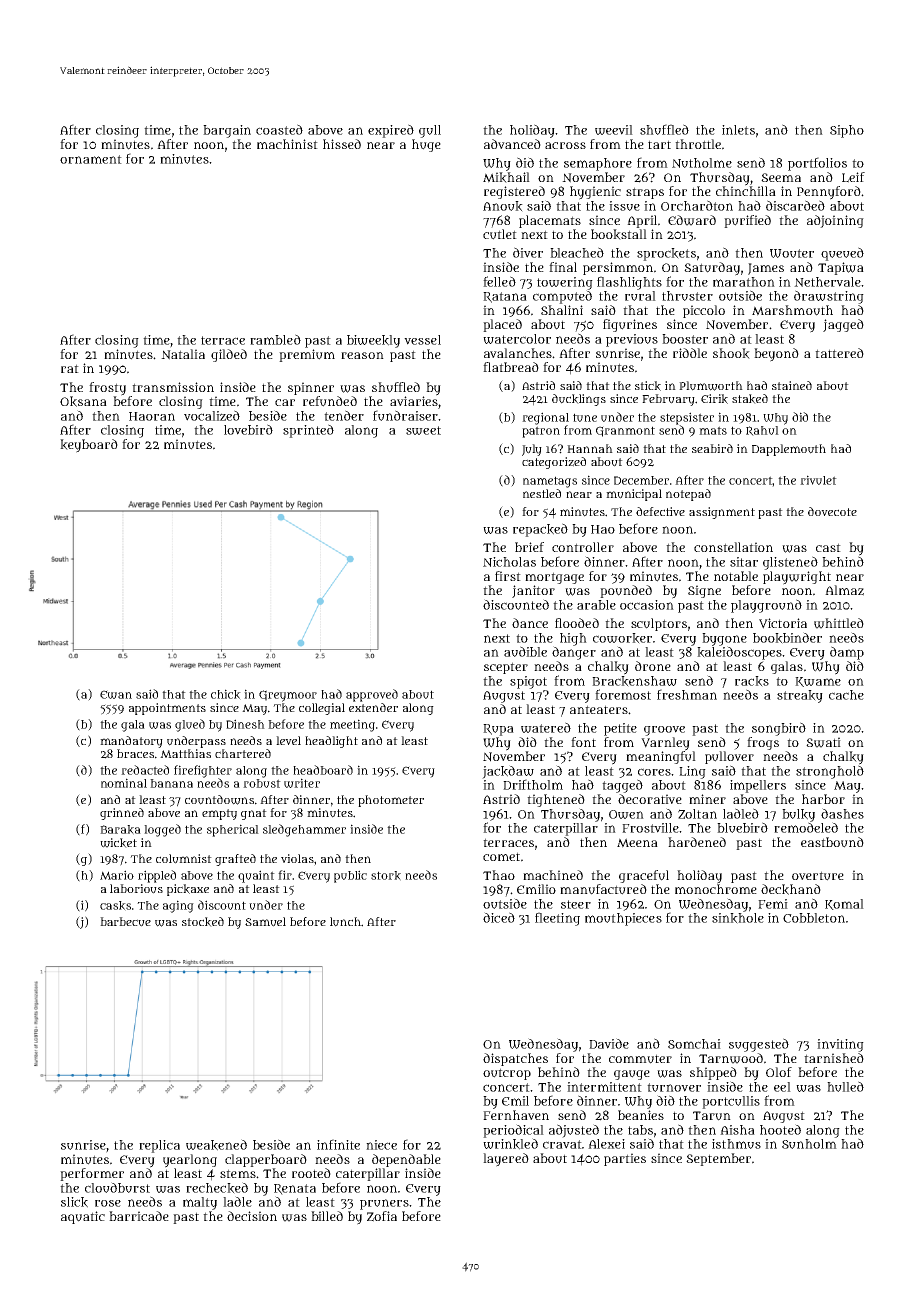  What do you see at coordinates (116, 694) in the screenshot?
I see `Ewan` at bounding box center [116, 694].
